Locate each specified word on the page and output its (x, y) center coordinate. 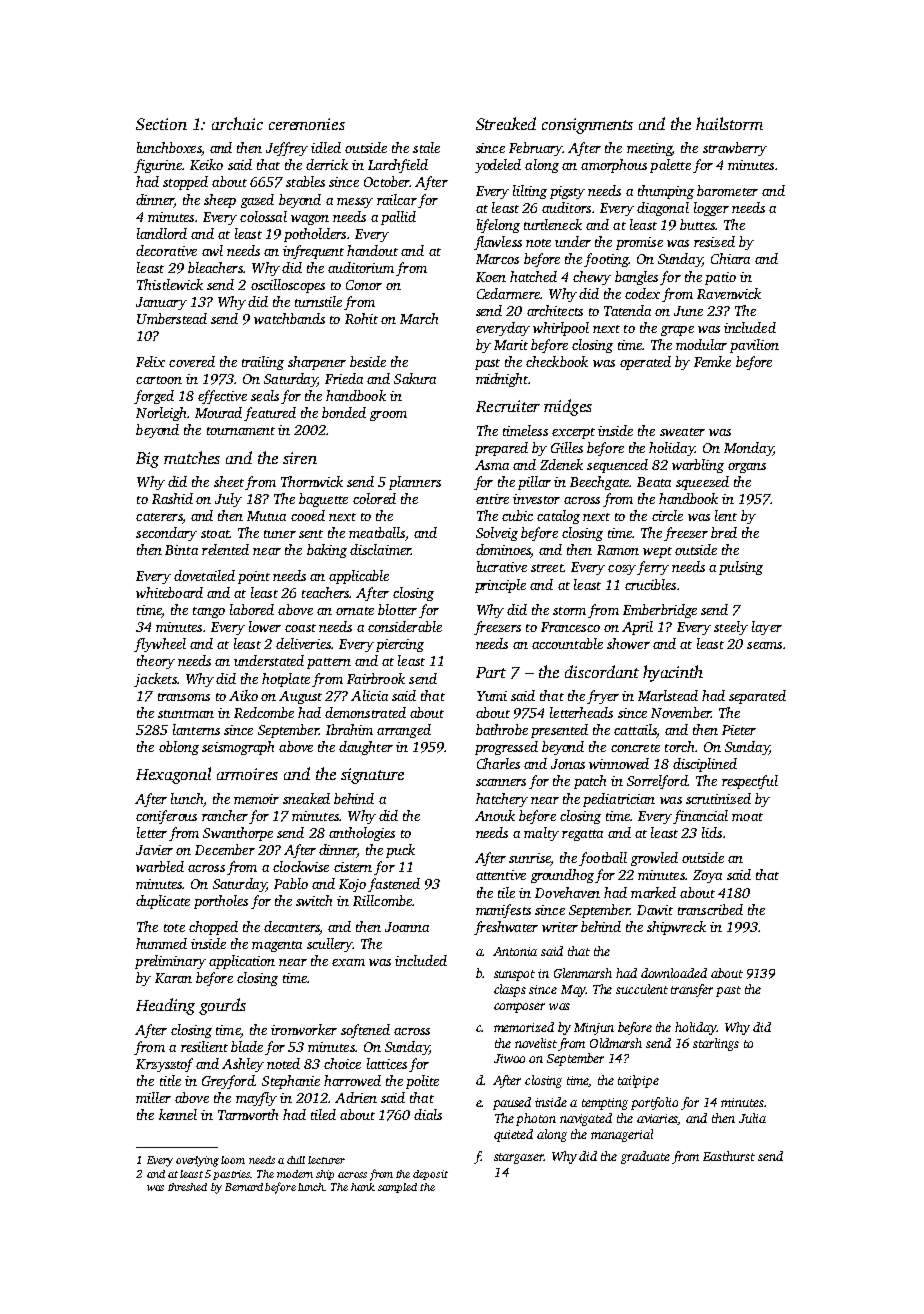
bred (724, 532)
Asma (492, 465)
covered (192, 361)
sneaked (306, 798)
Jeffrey (287, 149)
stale (426, 147)
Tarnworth (248, 1114)
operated (645, 363)
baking (327, 551)
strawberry (735, 149)
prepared (501, 449)
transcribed (710, 909)
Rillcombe (382, 900)
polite (422, 1082)
